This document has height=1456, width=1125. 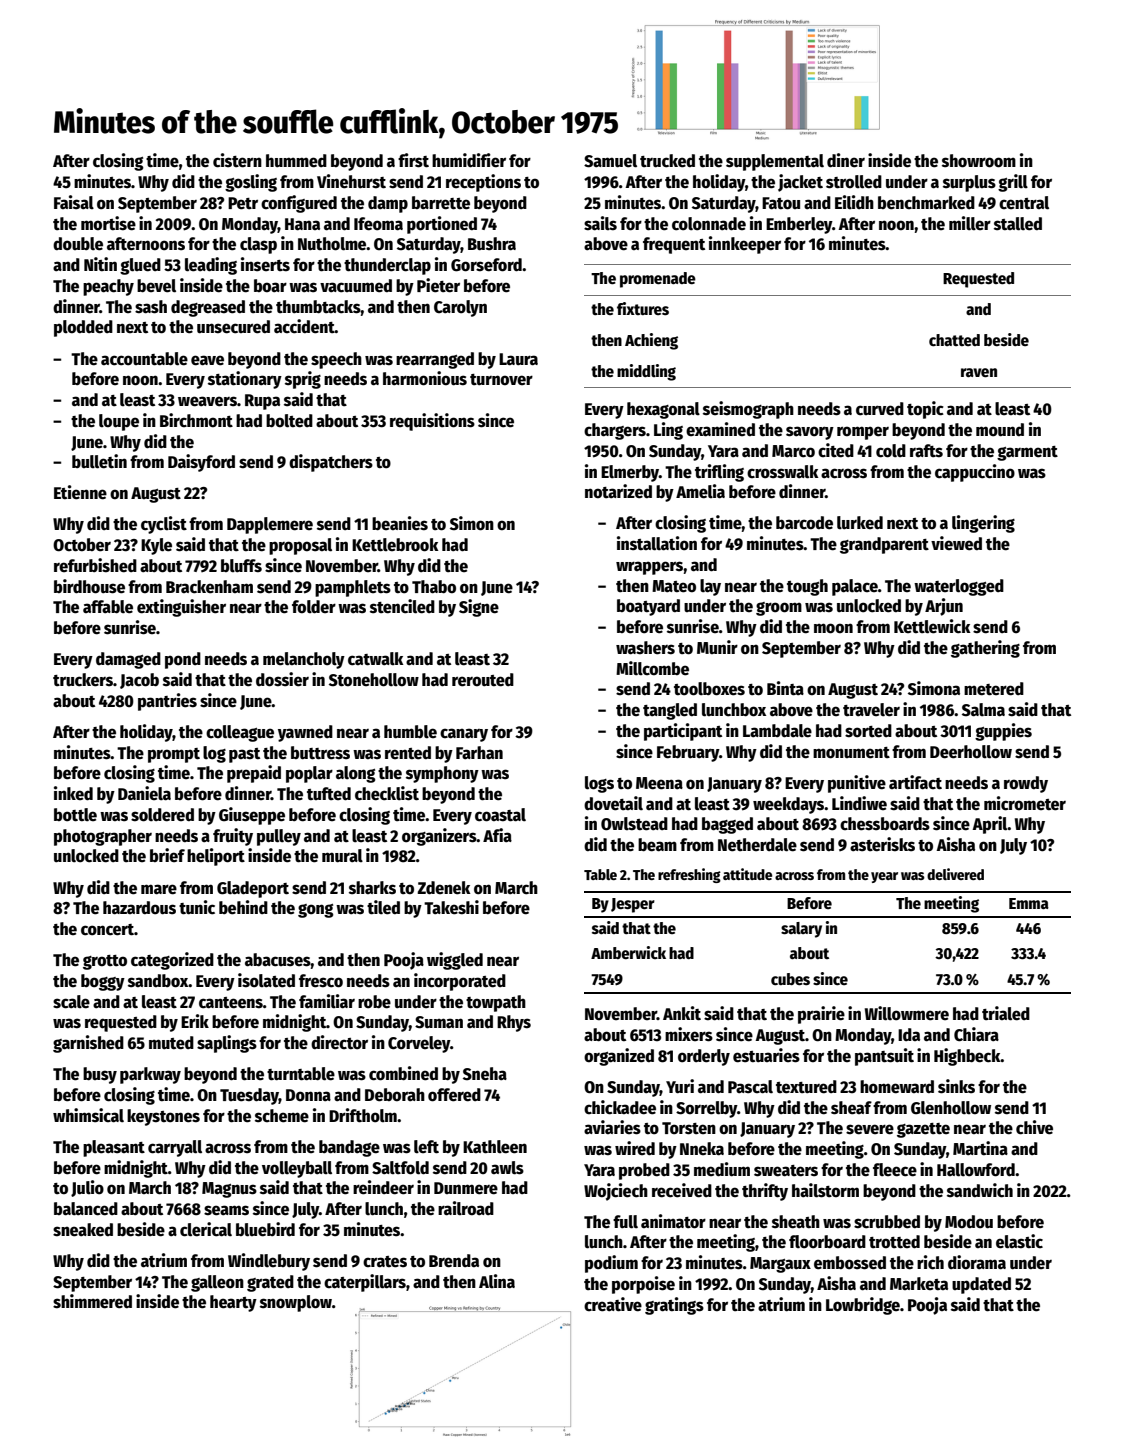 What do you see at coordinates (483, 680) in the document?
I see `rerouted` at bounding box center [483, 680].
